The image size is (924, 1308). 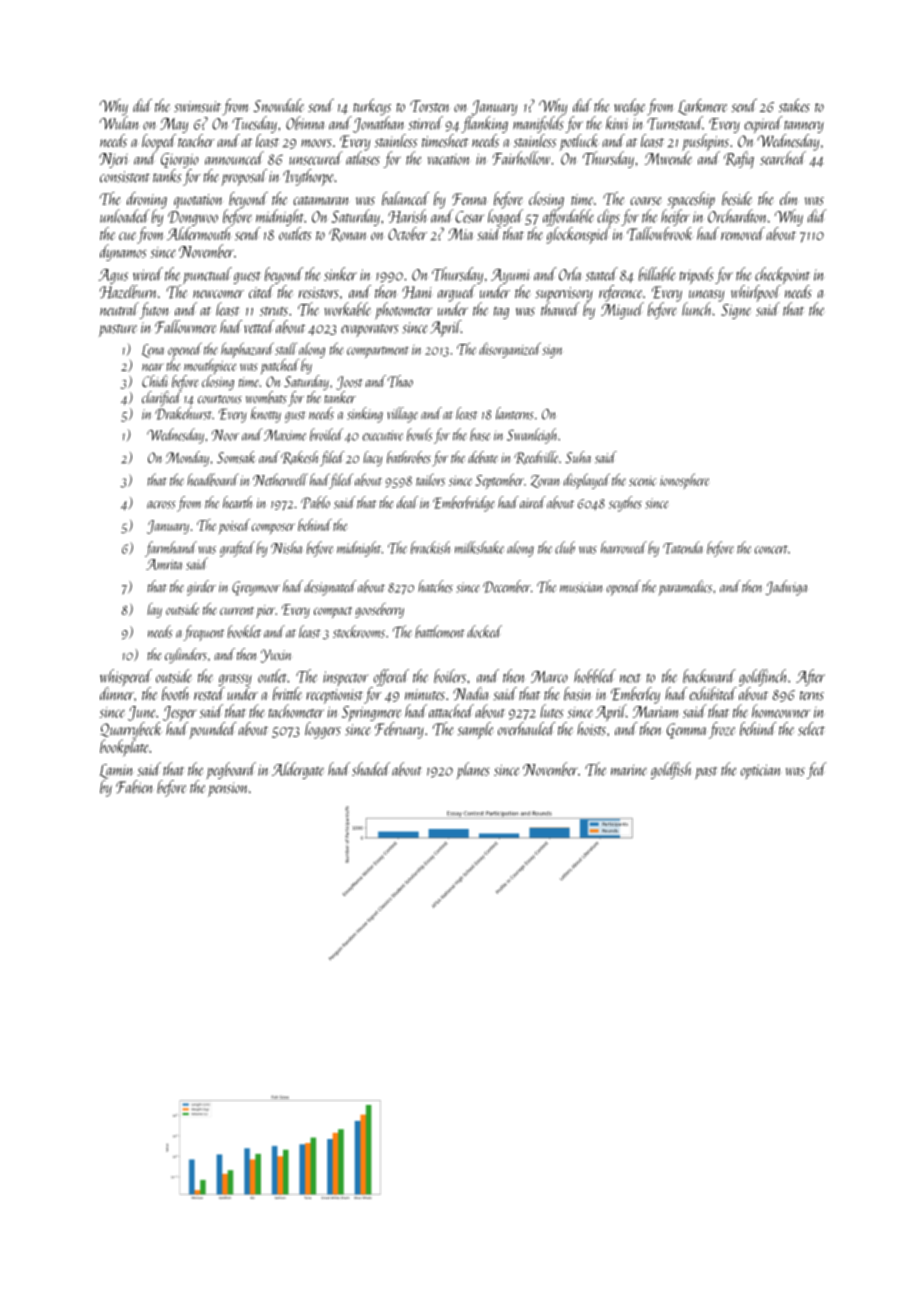 I want to click on planes, so click(x=473, y=771).
